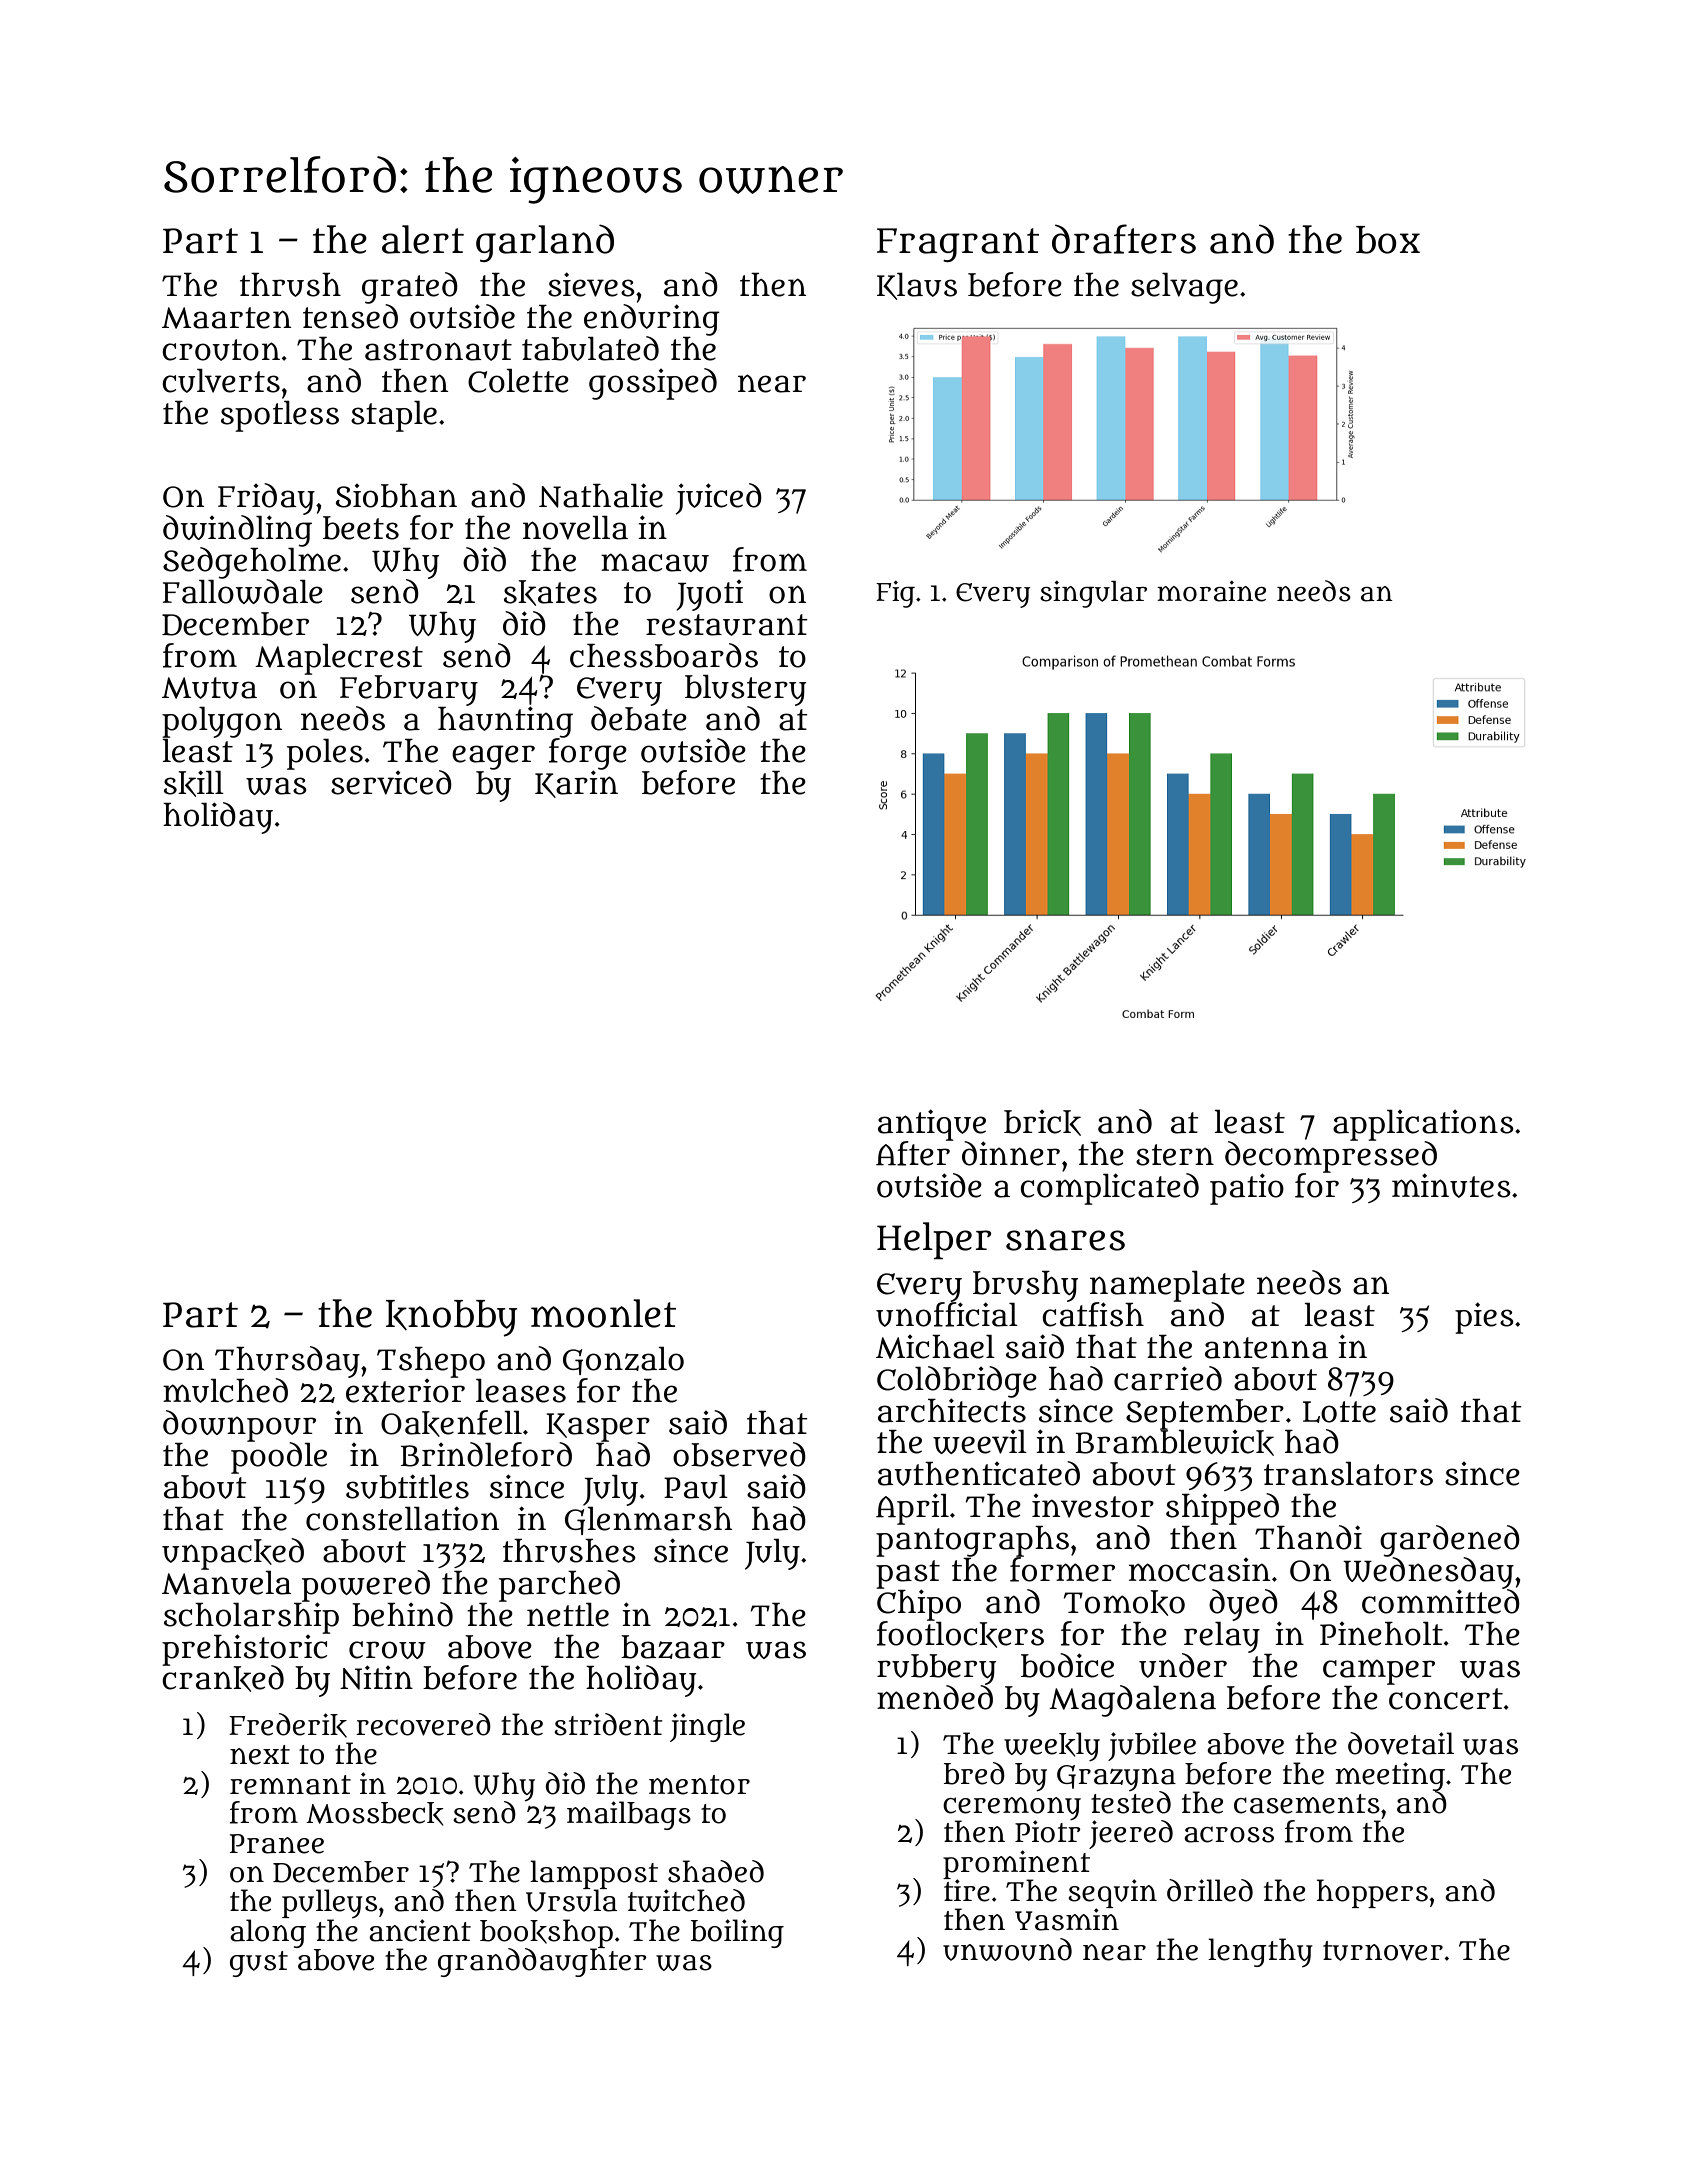 This image has height=2178, width=1683. Describe the element at coordinates (1184, 288) in the image. I see `selvage` at that location.
